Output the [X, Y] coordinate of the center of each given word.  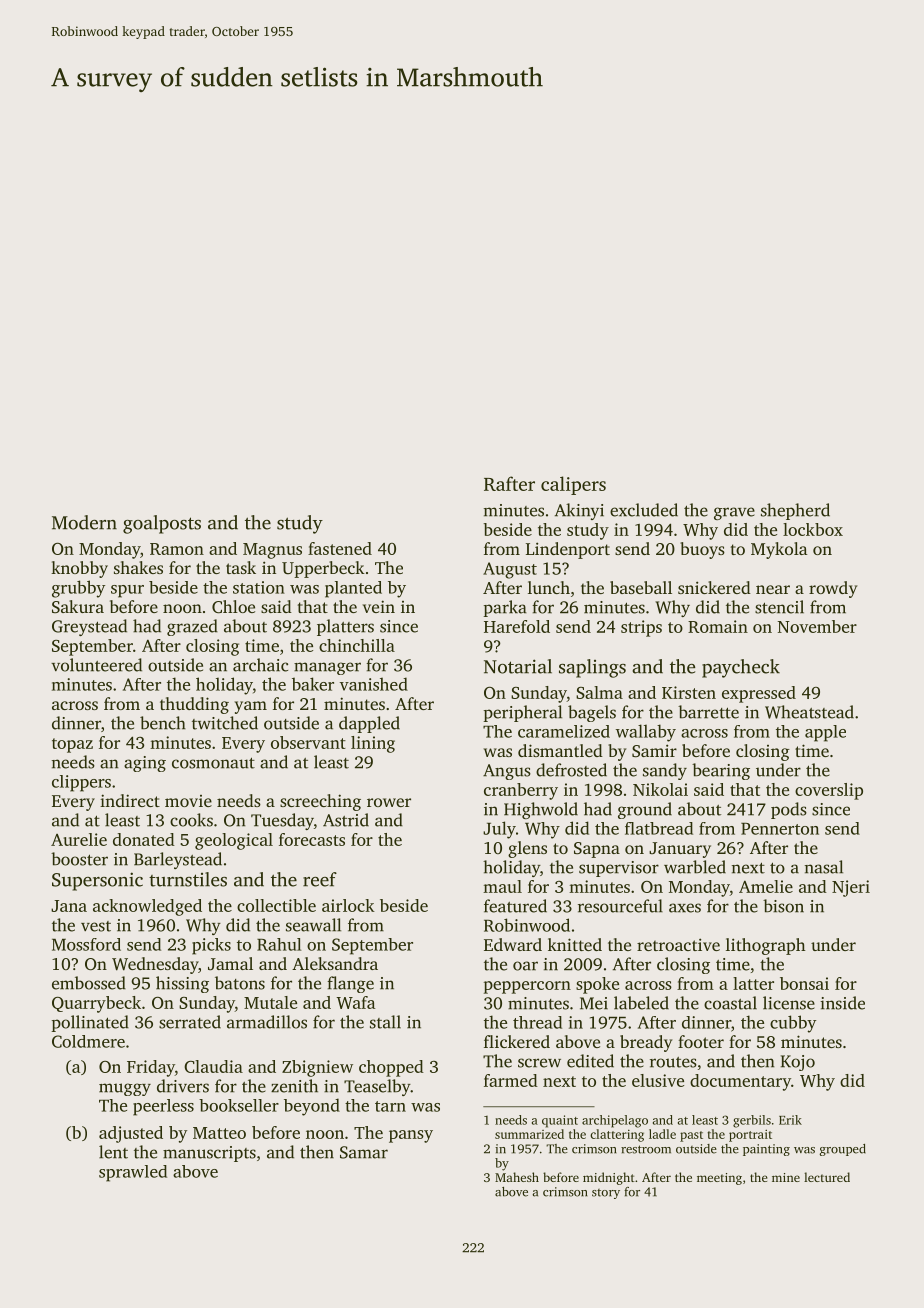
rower [389, 802]
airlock [348, 905]
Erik [790, 1120]
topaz [72, 745]
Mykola [779, 550]
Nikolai [660, 789]
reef [320, 879]
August [510, 570]
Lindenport [568, 550]
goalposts [162, 524]
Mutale [270, 1002]
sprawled [133, 1173]
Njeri [851, 888]
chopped [391, 1068]
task [241, 567]
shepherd [795, 511]
